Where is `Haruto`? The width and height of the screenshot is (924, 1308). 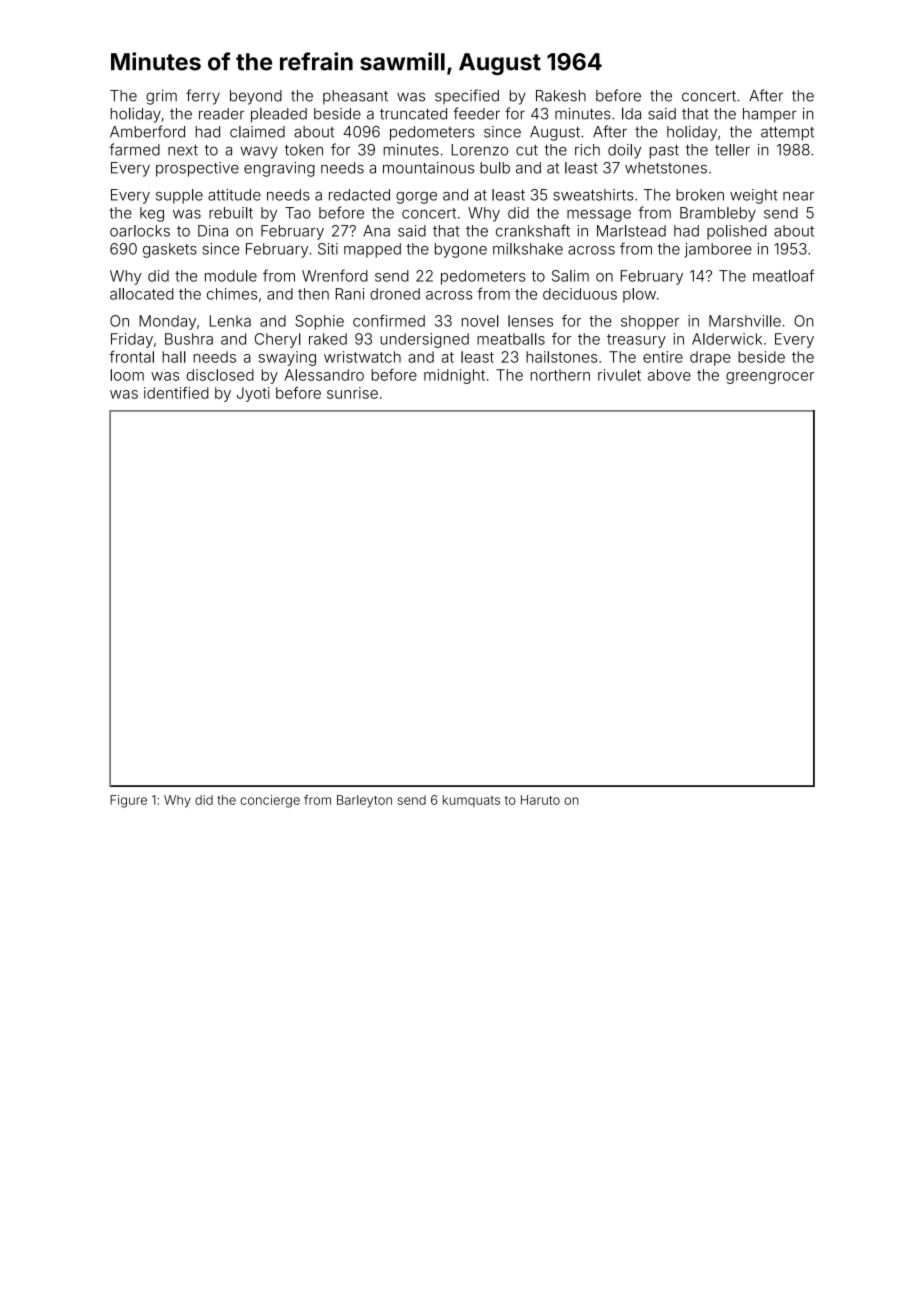 Haruto is located at coordinates (540, 800).
